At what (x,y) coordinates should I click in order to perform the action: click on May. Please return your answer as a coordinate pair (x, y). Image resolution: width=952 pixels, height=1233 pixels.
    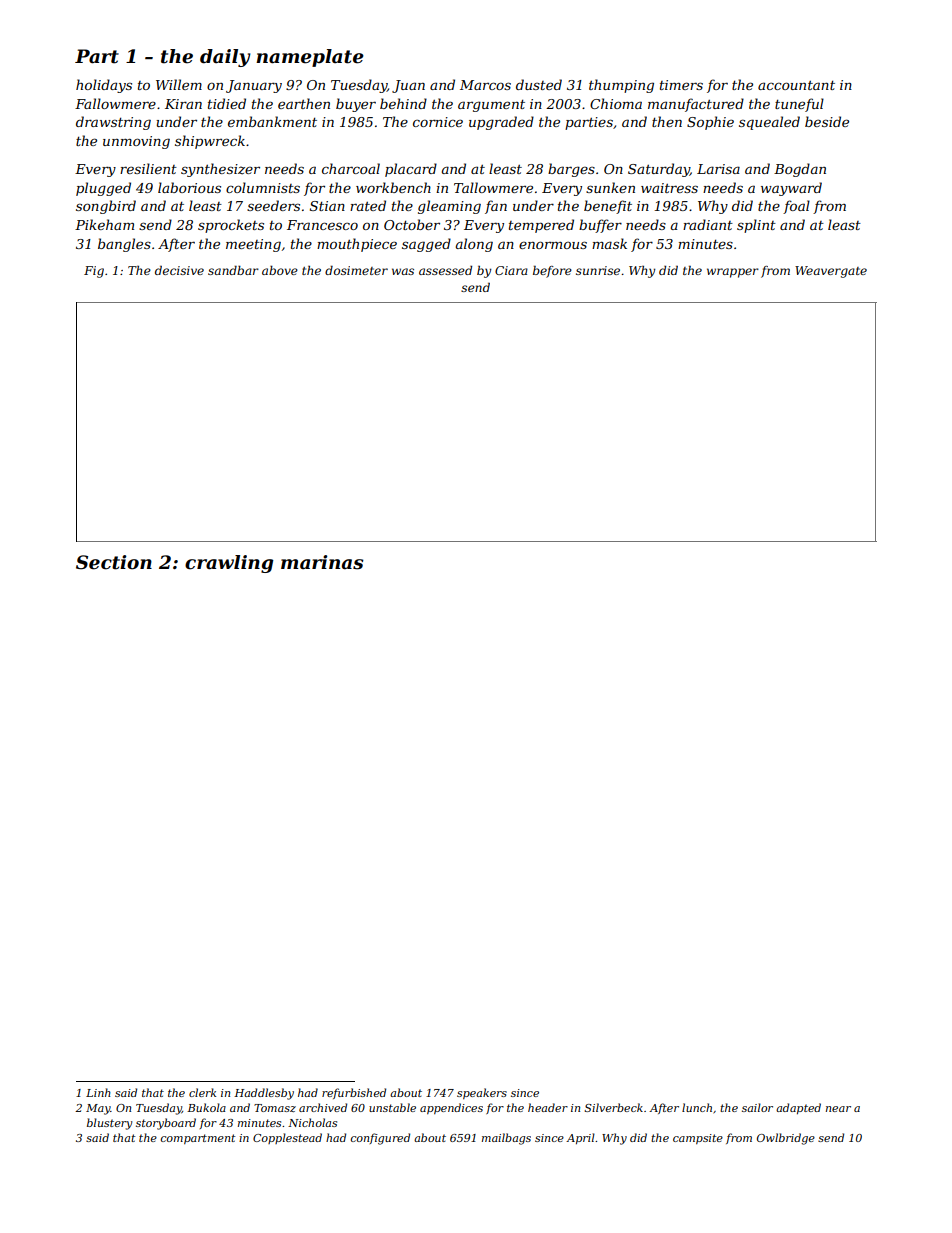
    Looking at the image, I should click on (98, 1109).
